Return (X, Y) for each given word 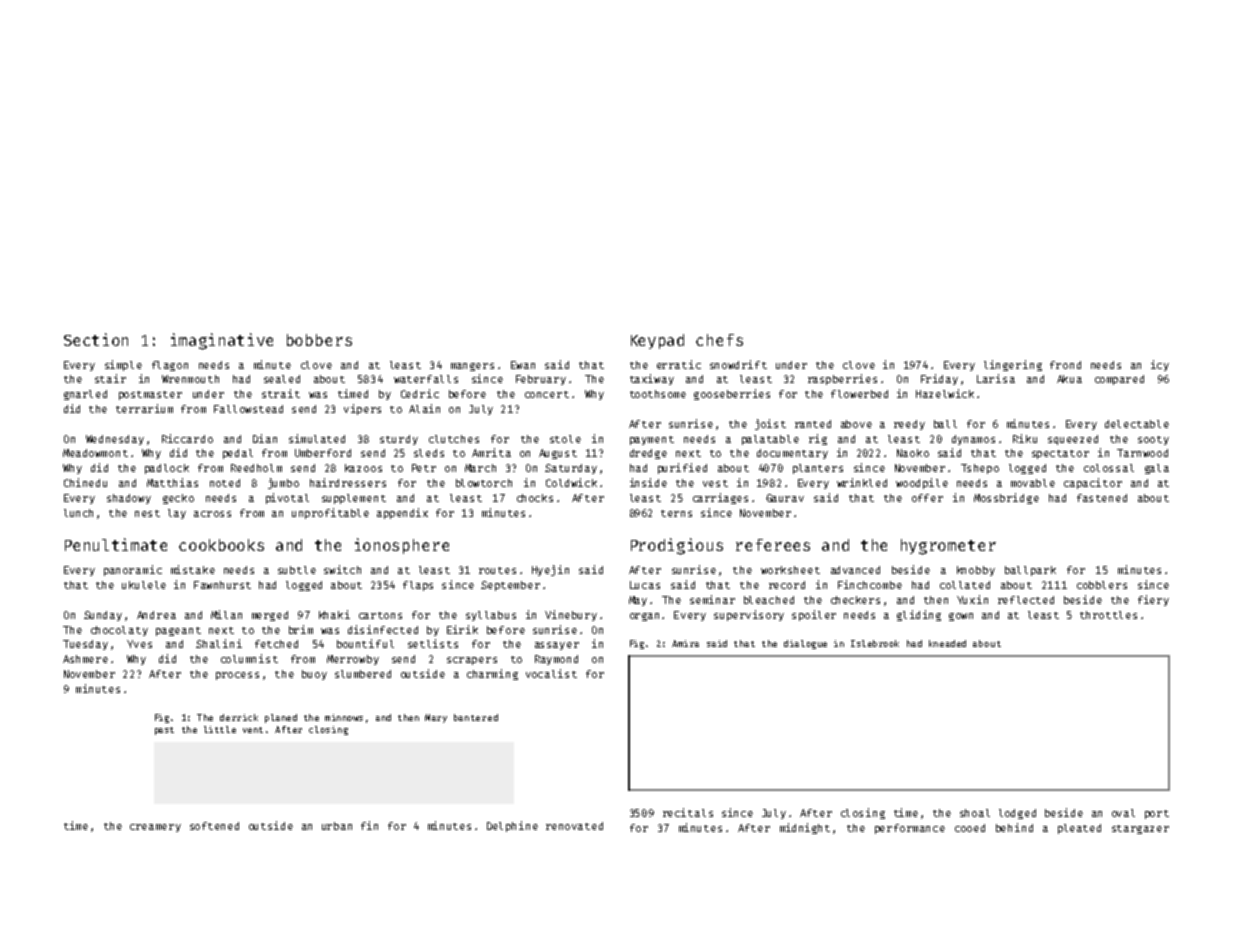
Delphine (512, 826)
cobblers (1102, 585)
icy (1160, 365)
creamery (155, 828)
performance (910, 829)
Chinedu (85, 482)
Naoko (913, 453)
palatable (770, 440)
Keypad (657, 341)
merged (270, 616)
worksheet (790, 570)
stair (110, 378)
